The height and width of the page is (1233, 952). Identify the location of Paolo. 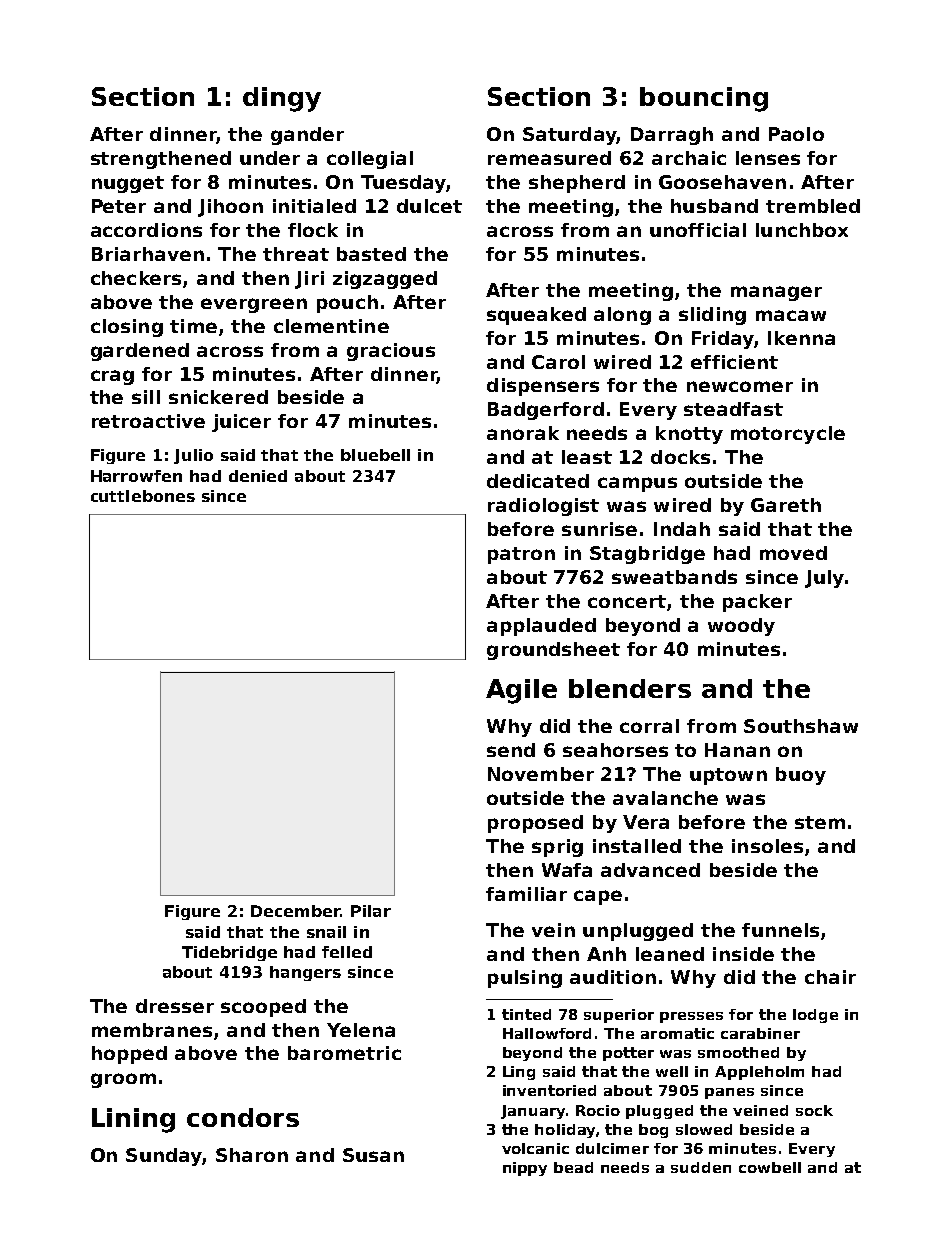
(796, 134).
